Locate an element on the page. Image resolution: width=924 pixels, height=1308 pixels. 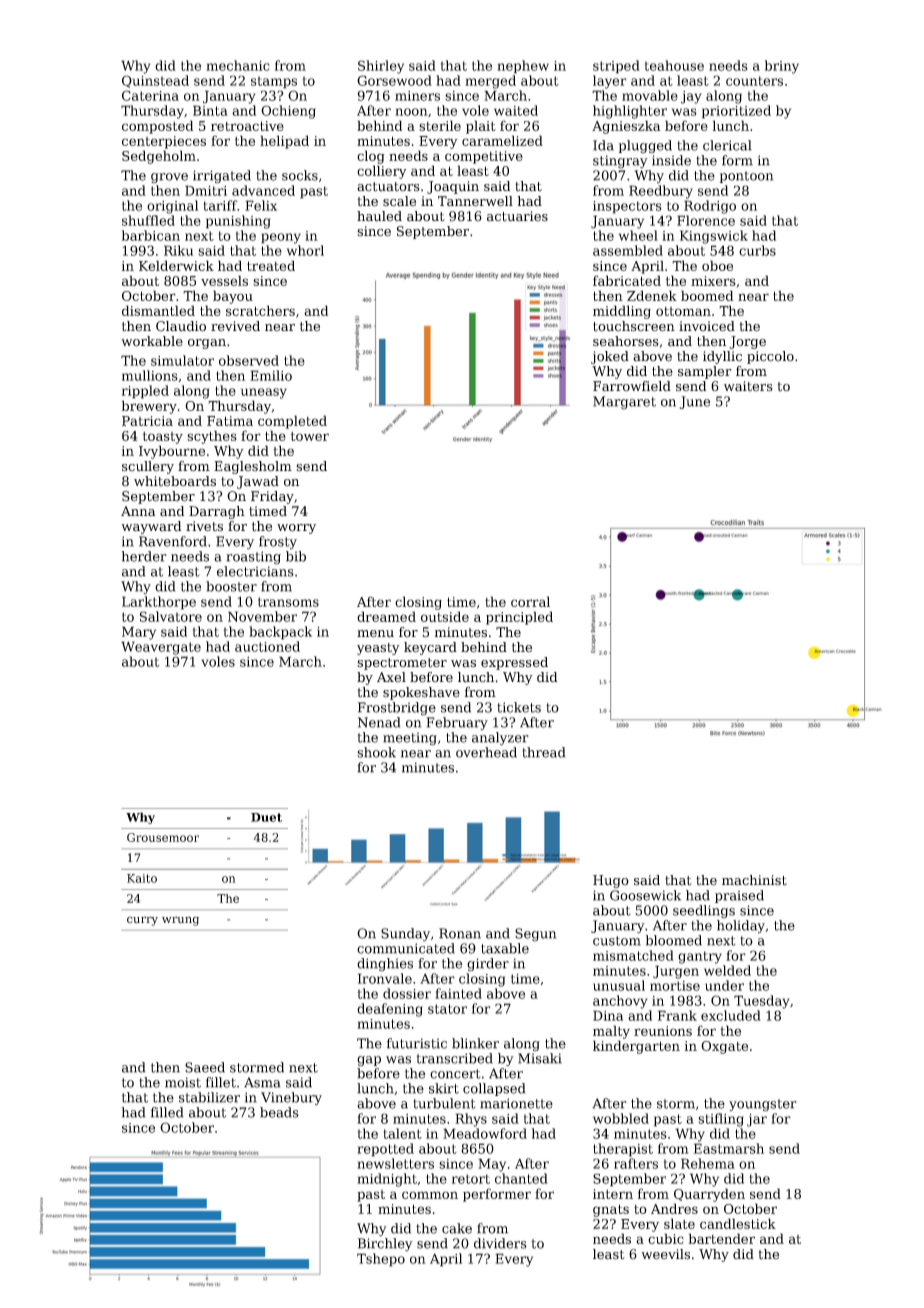
principled is located at coordinates (519, 618).
